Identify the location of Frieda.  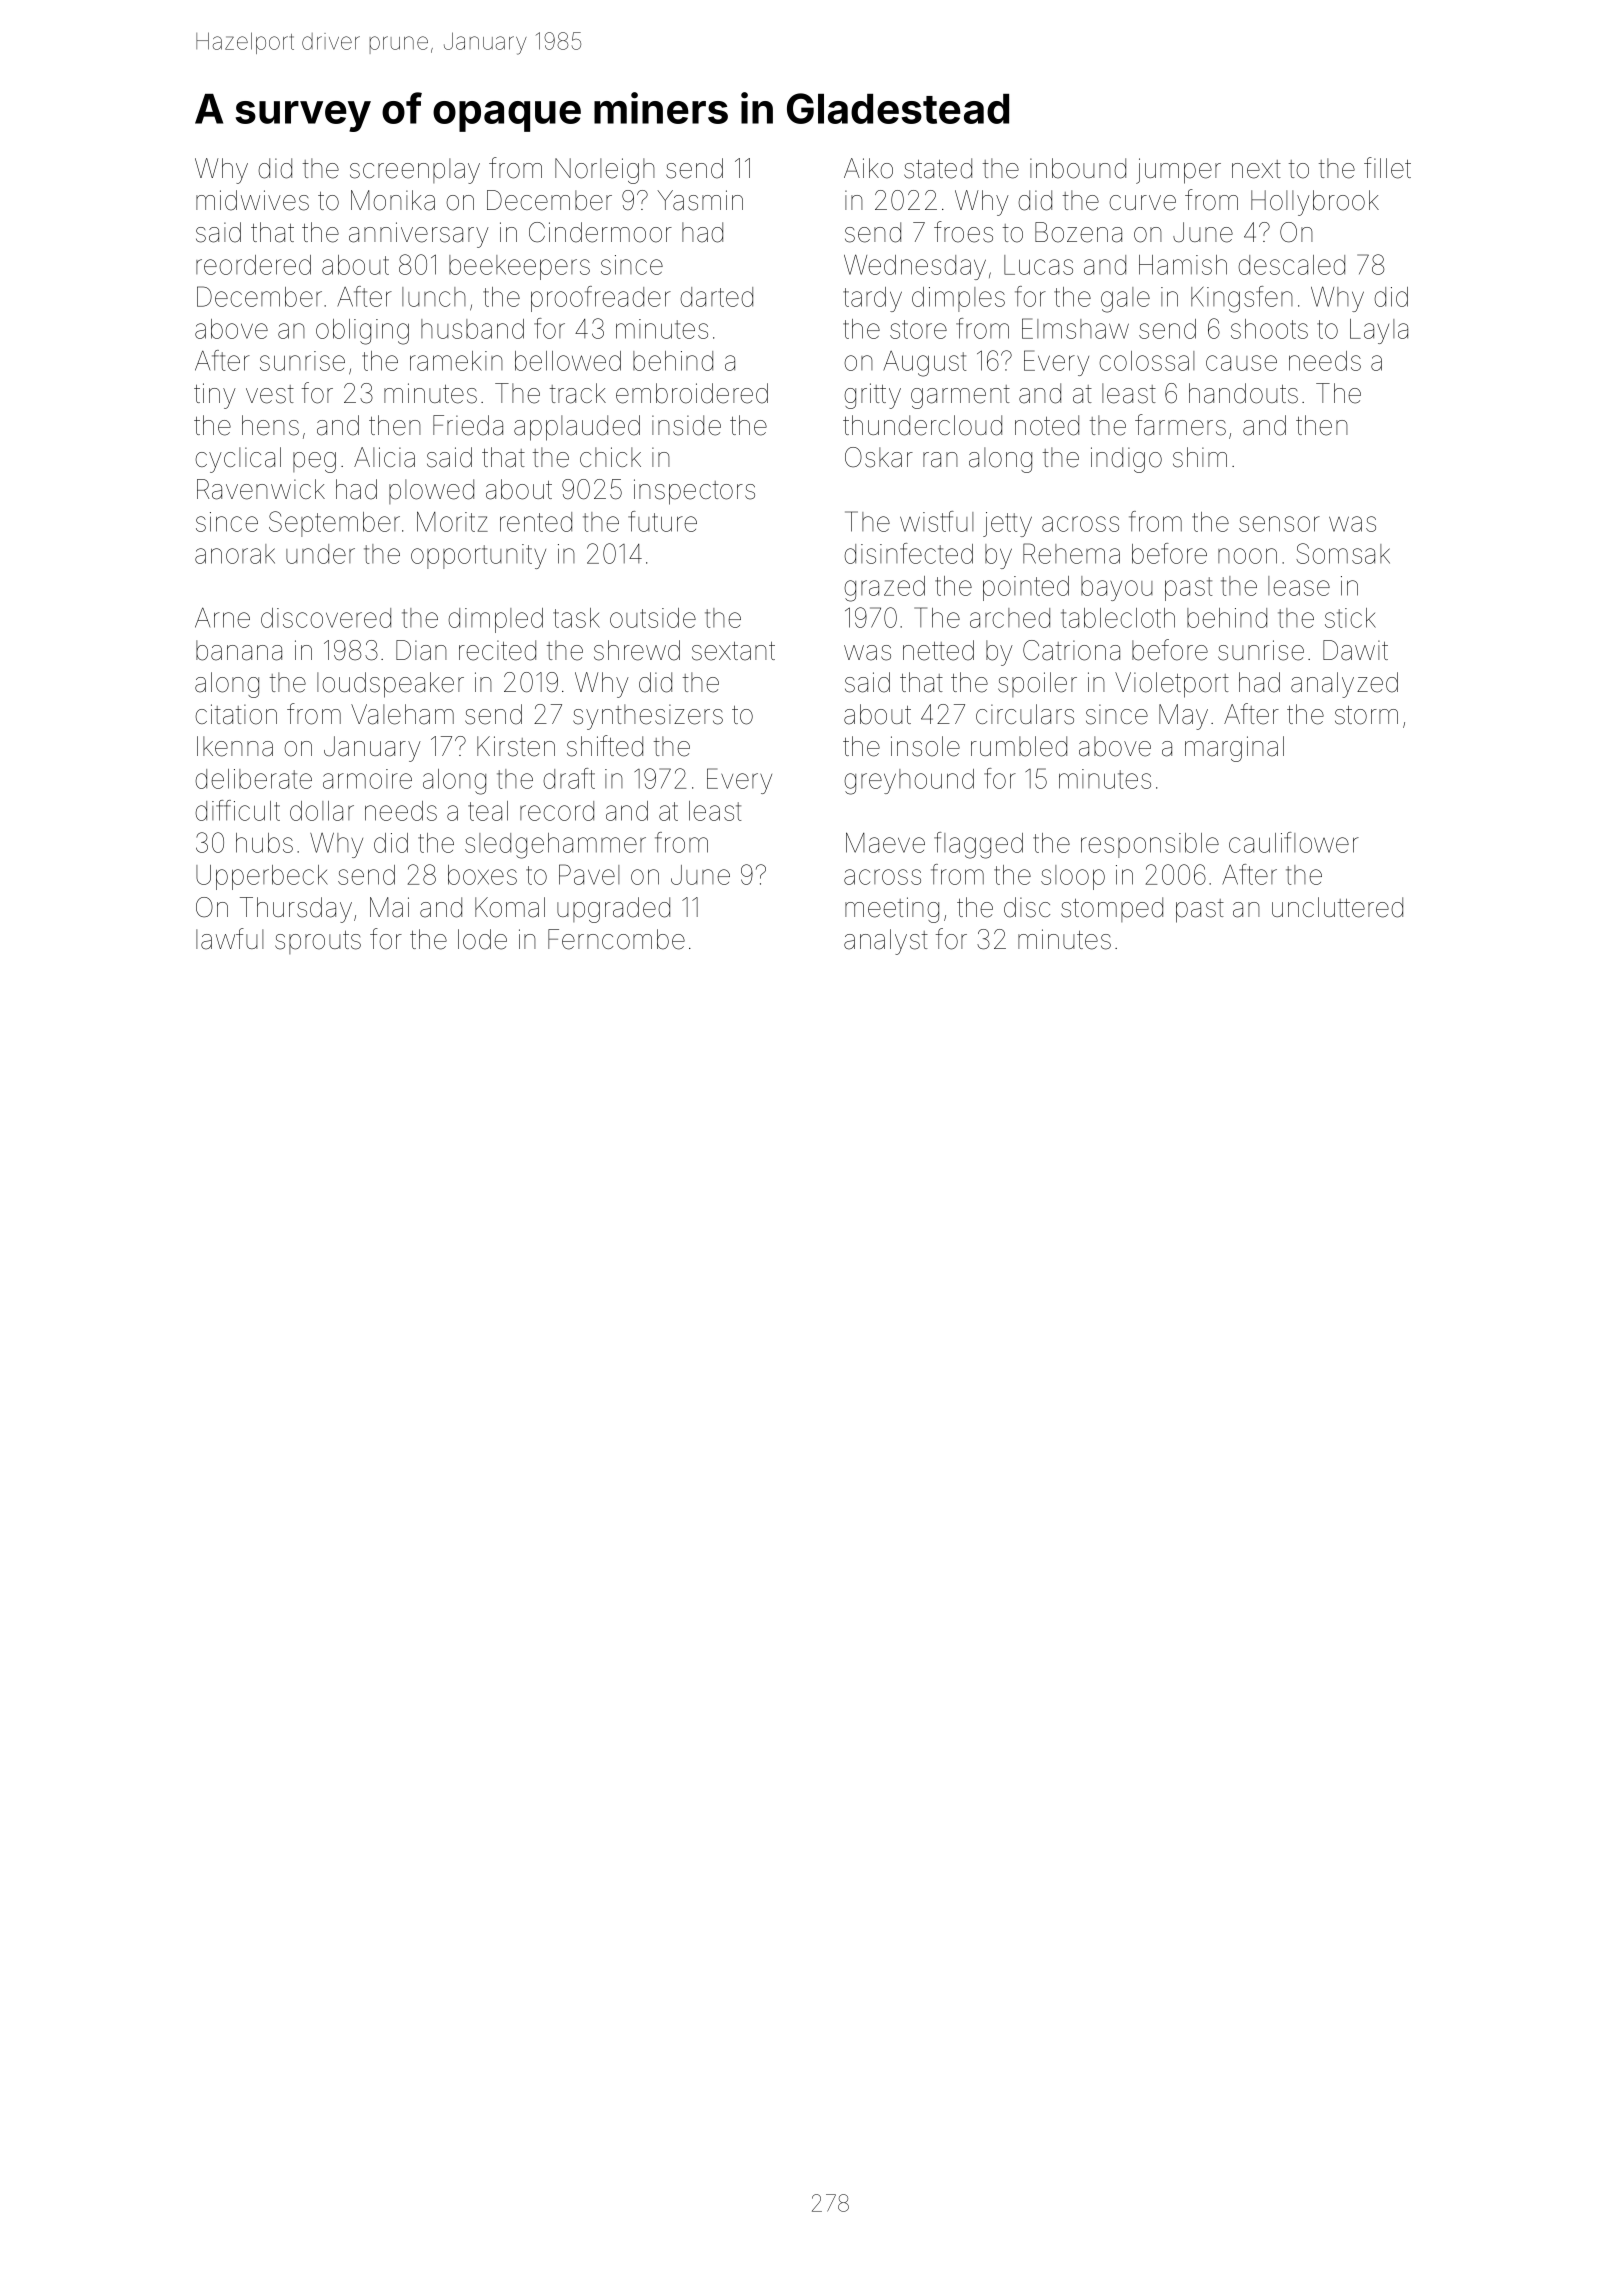
(468, 425).
